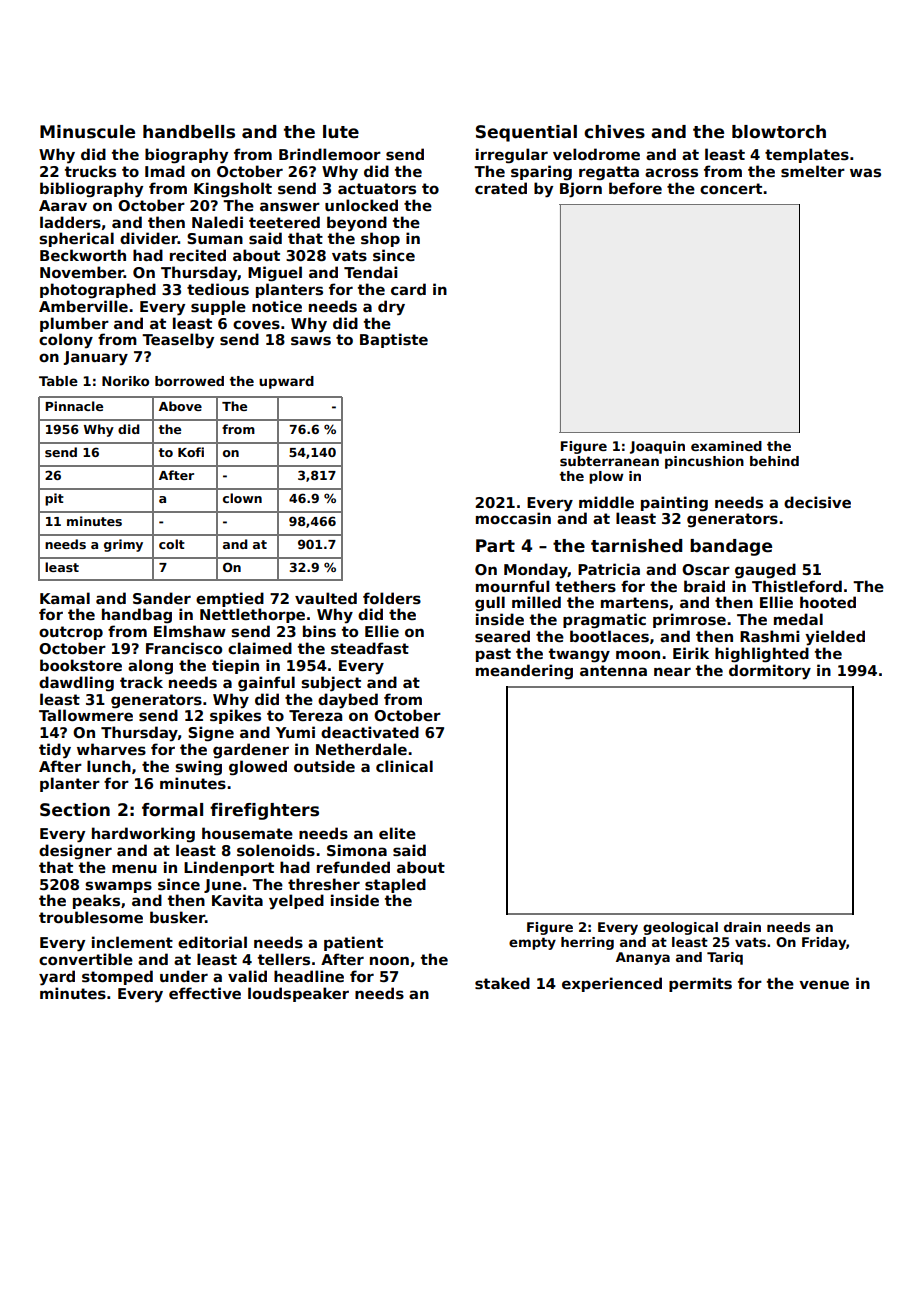  What do you see at coordinates (57, 978) in the screenshot?
I see `yard` at bounding box center [57, 978].
